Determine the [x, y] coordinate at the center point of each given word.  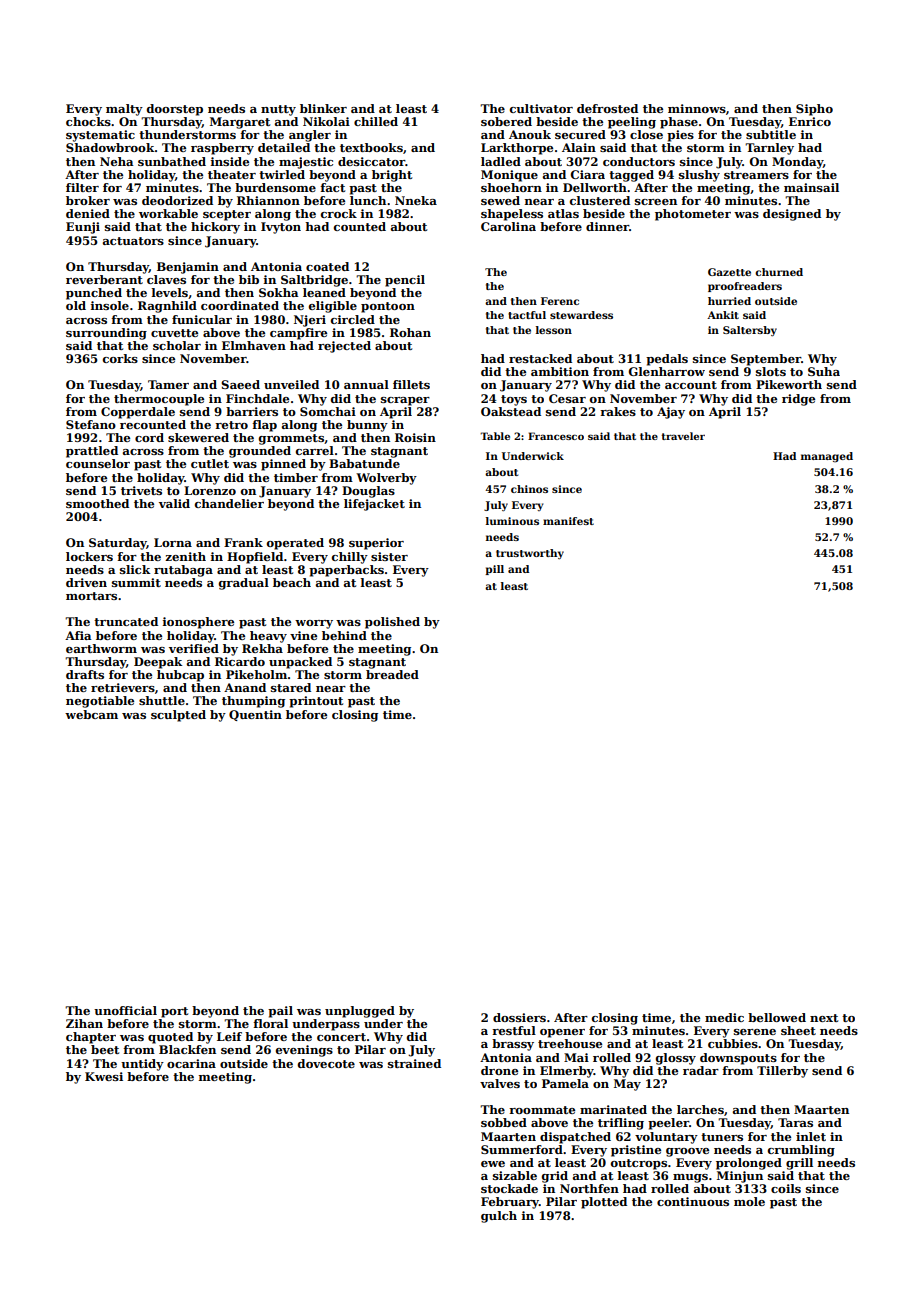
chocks [88, 121]
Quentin [255, 715]
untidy [142, 1065]
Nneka [416, 200]
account [691, 385]
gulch [499, 1217]
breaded [392, 674]
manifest [568, 521]
